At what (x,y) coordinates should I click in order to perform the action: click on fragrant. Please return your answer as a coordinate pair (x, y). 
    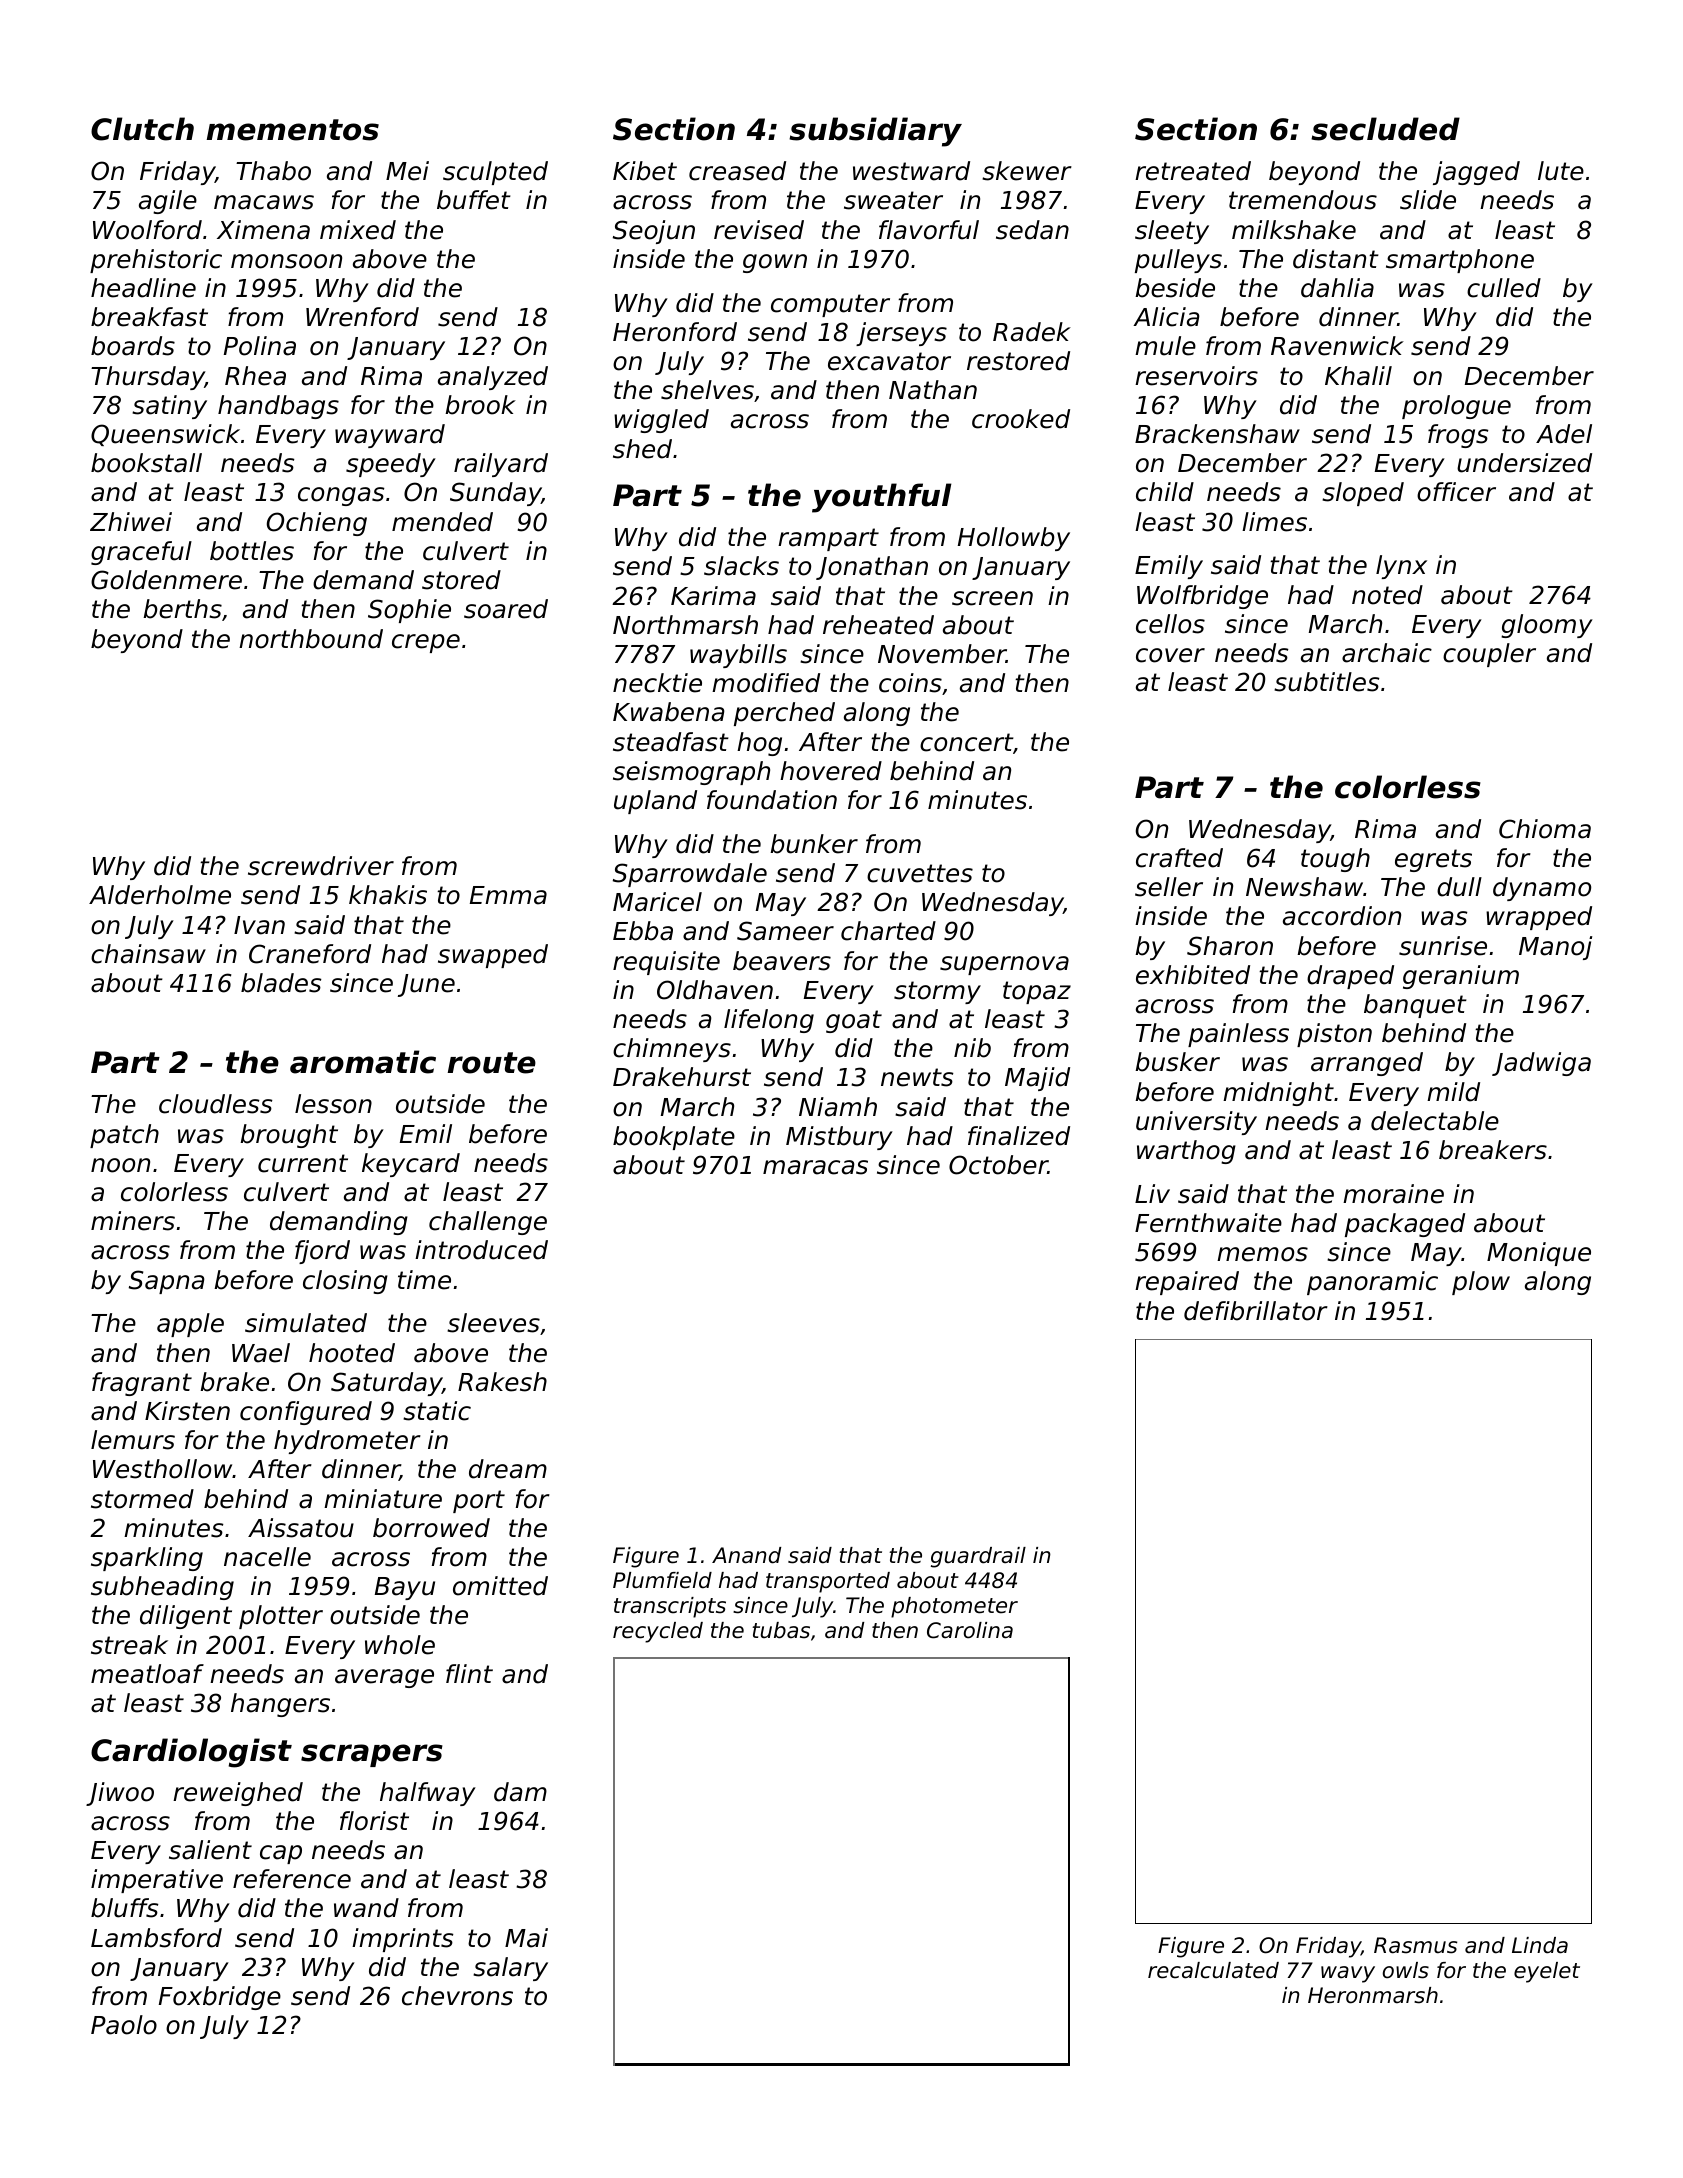
    Looking at the image, I should click on (142, 1384).
